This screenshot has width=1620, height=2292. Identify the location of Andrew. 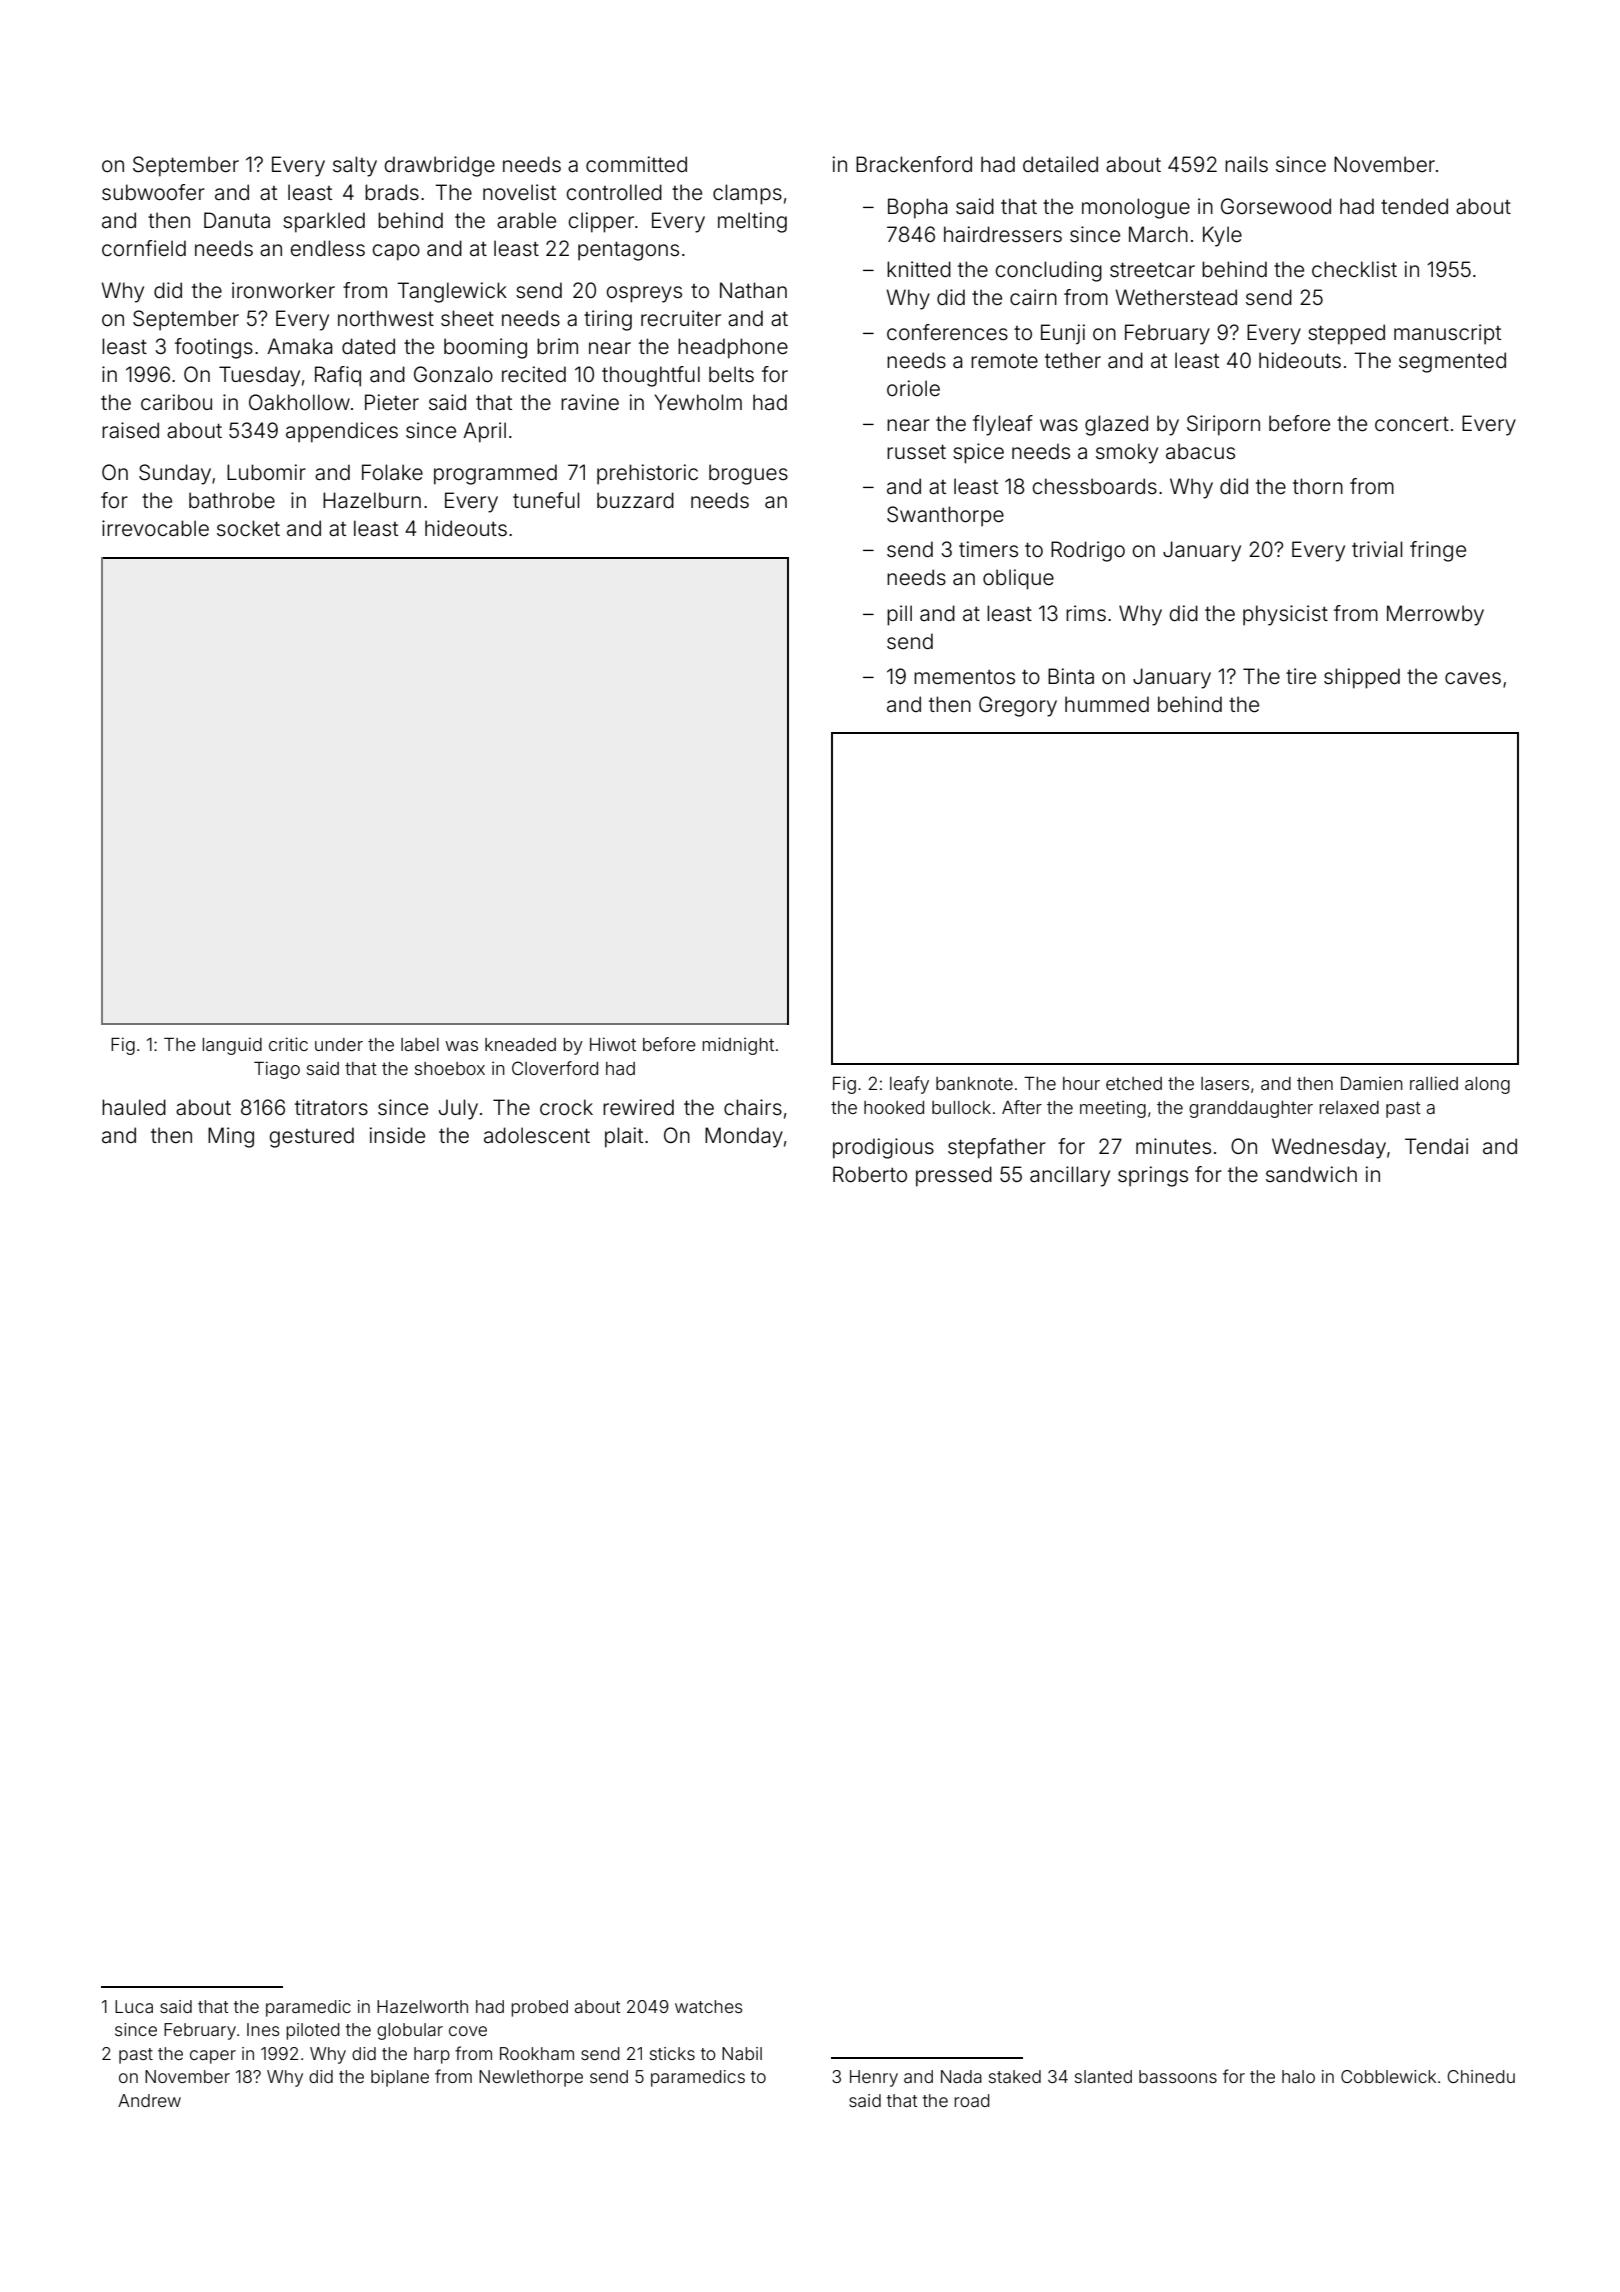
(149, 2100).
